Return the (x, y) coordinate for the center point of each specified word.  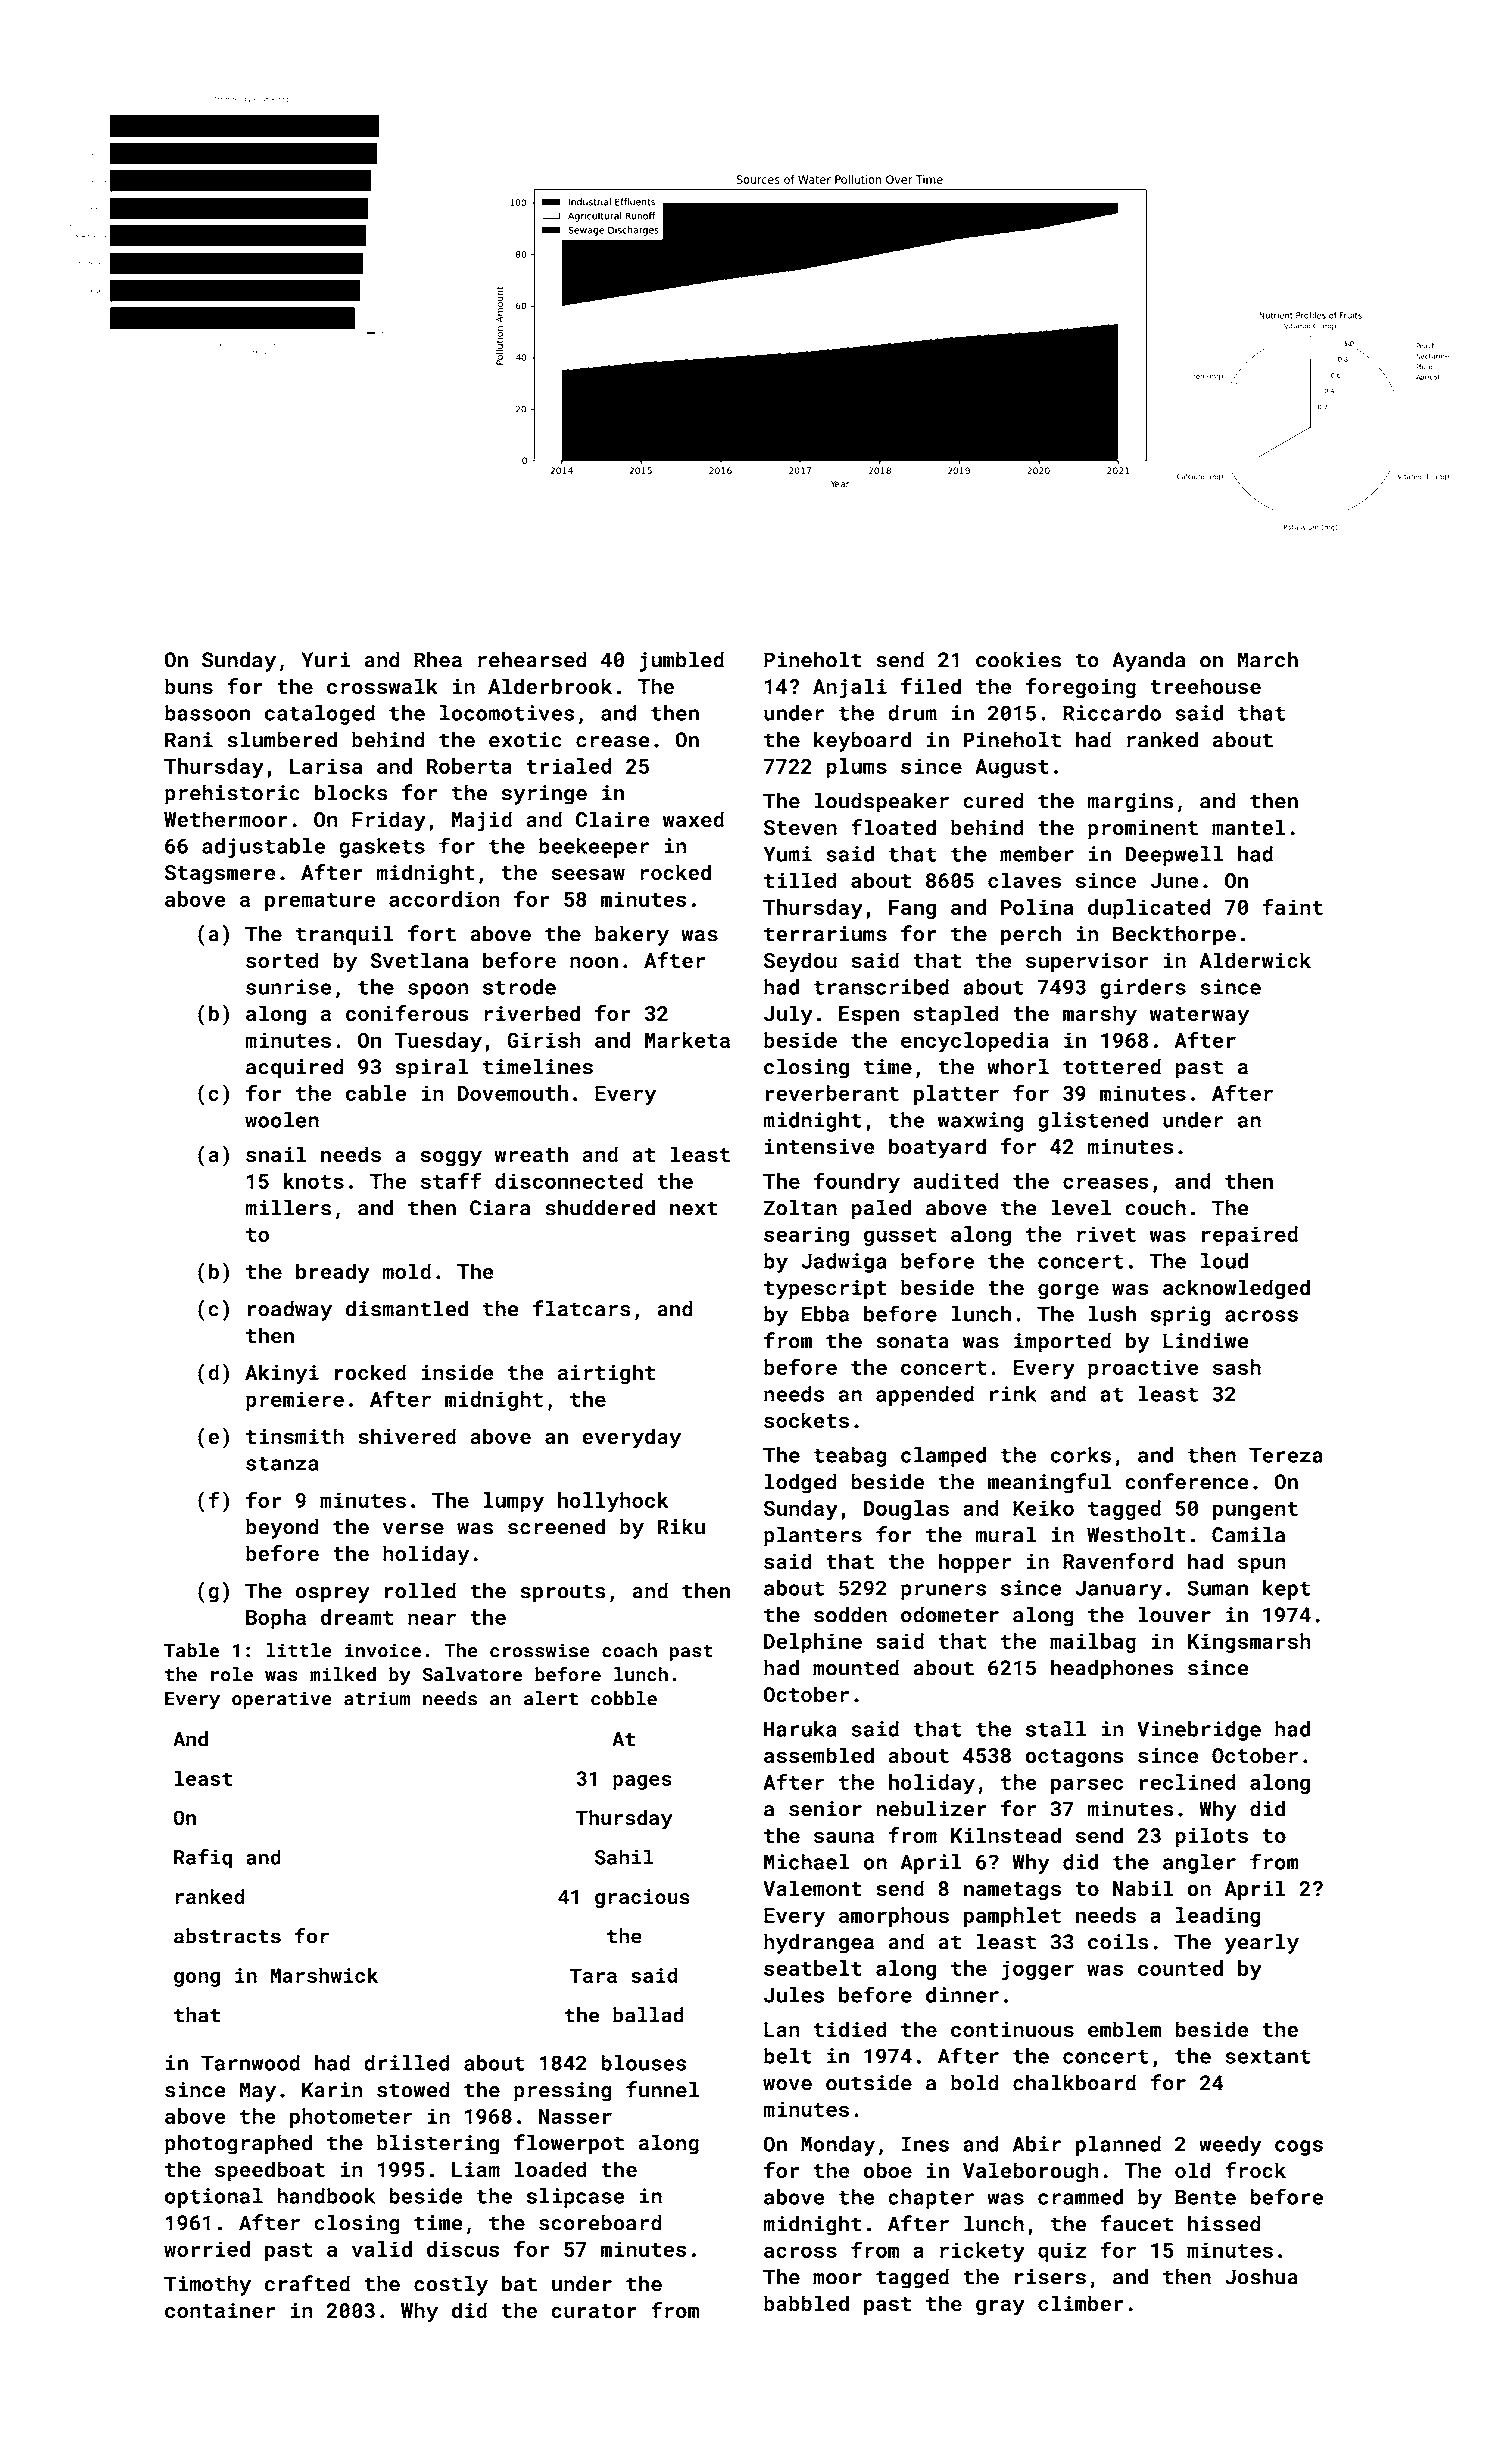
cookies (1018, 659)
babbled (806, 2303)
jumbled (682, 661)
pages (642, 1782)
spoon (438, 991)
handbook (326, 2196)
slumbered (282, 739)
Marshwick (324, 1975)
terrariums (825, 934)
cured (993, 800)
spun (1262, 1565)
